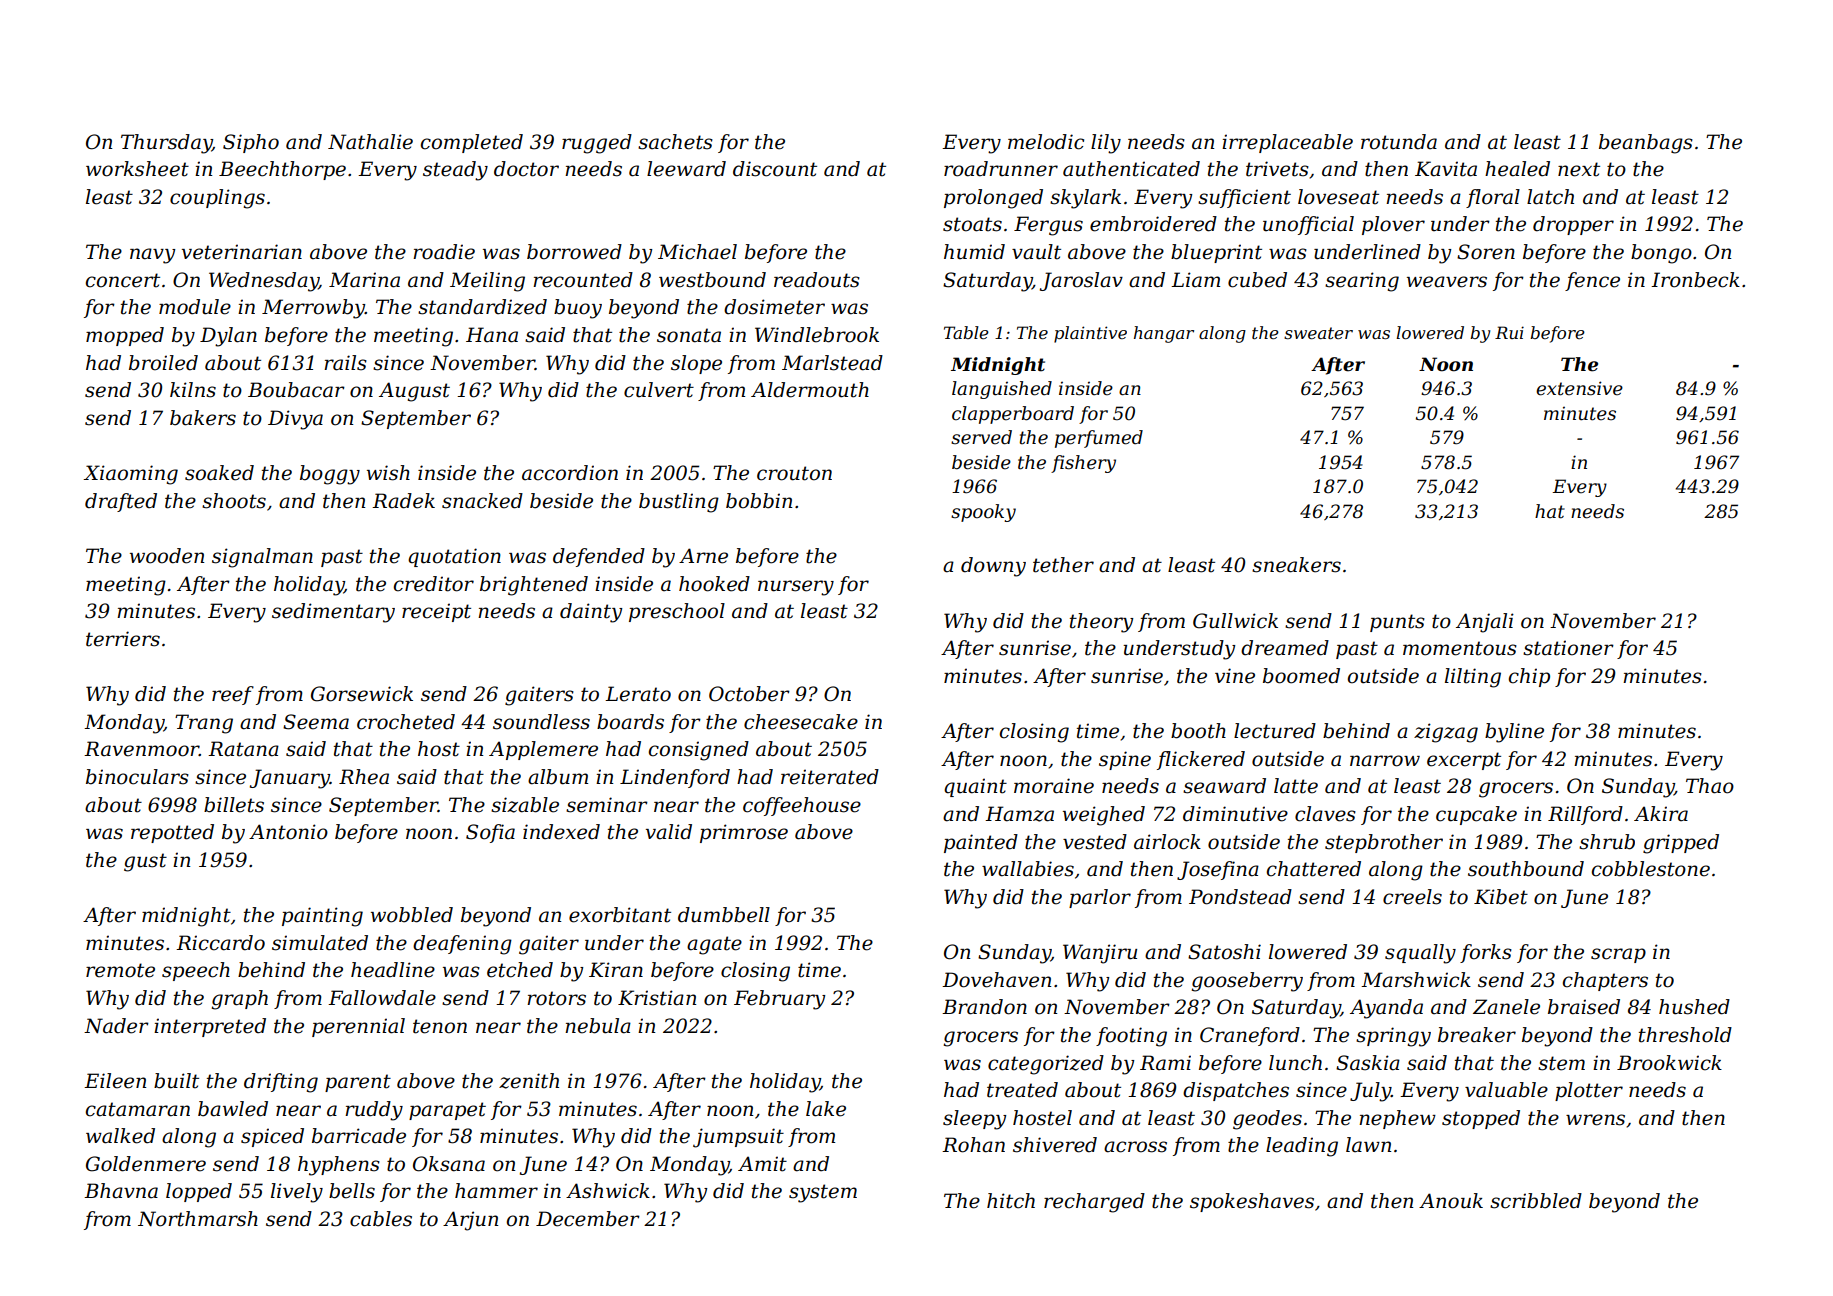 Image resolution: width=1833 pixels, height=1296 pixels. What do you see at coordinates (1695, 280) in the document?
I see `Ironbeck` at bounding box center [1695, 280].
